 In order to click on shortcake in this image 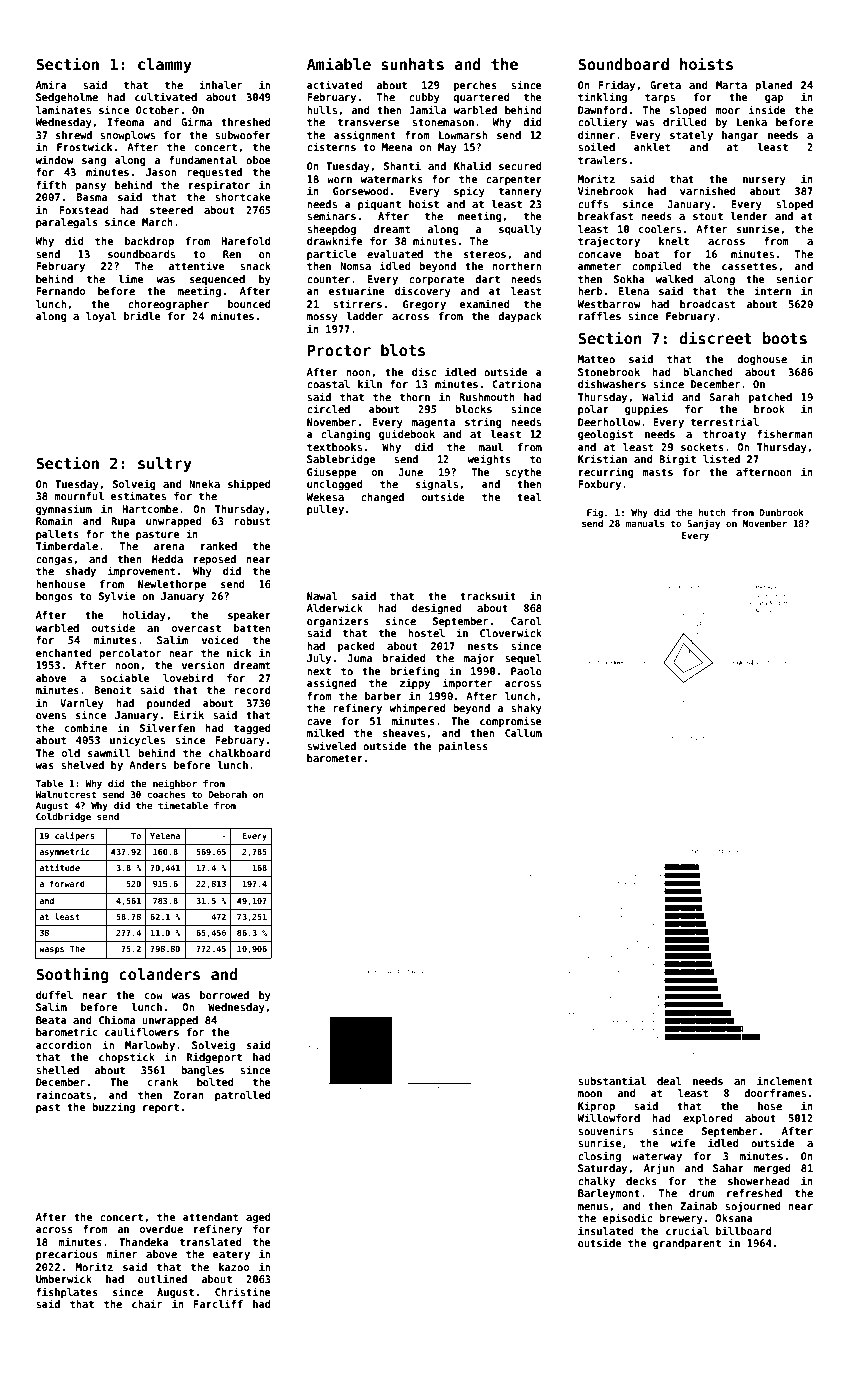, I will do `click(243, 197)`.
